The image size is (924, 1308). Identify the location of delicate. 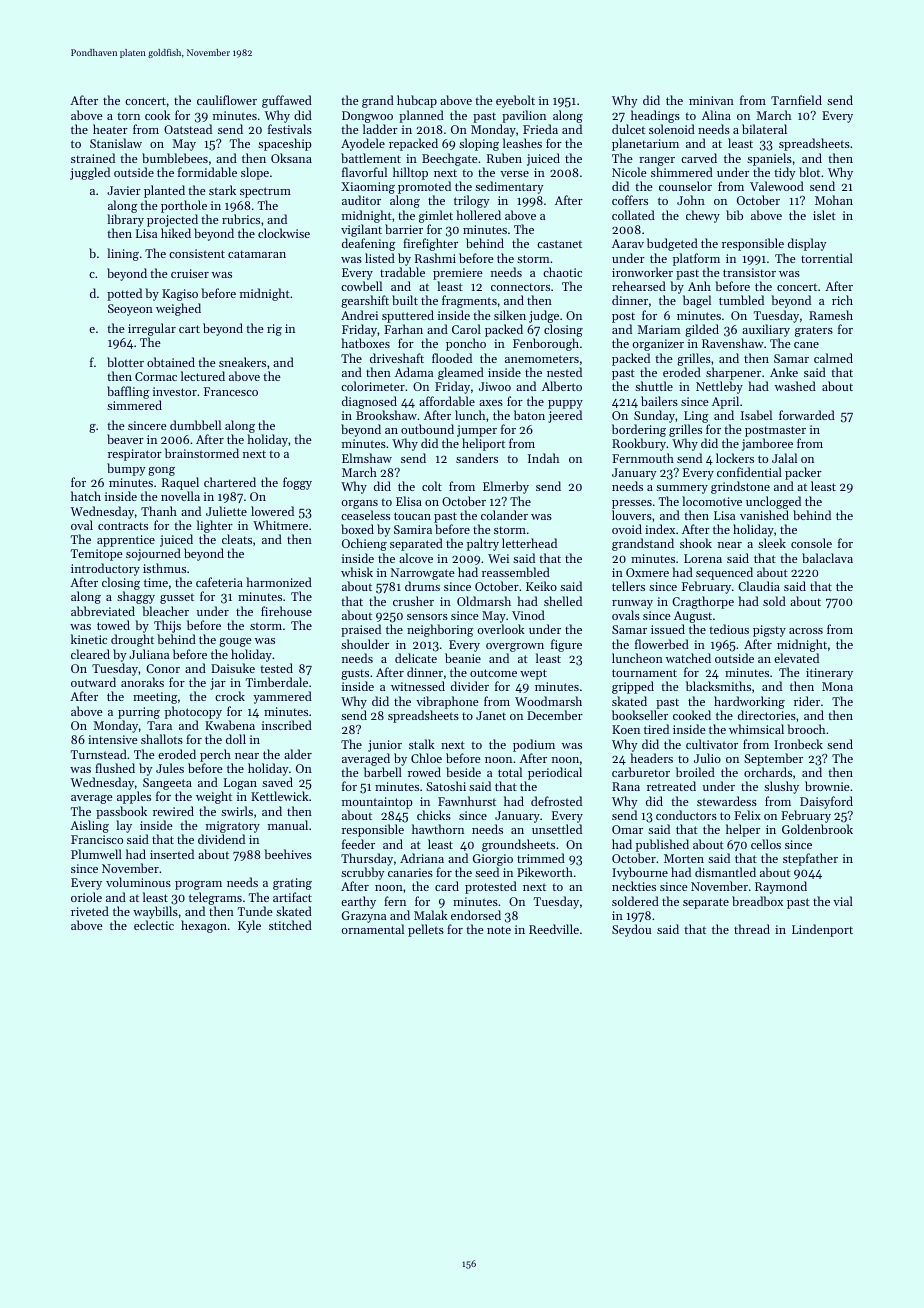
(416, 658).
